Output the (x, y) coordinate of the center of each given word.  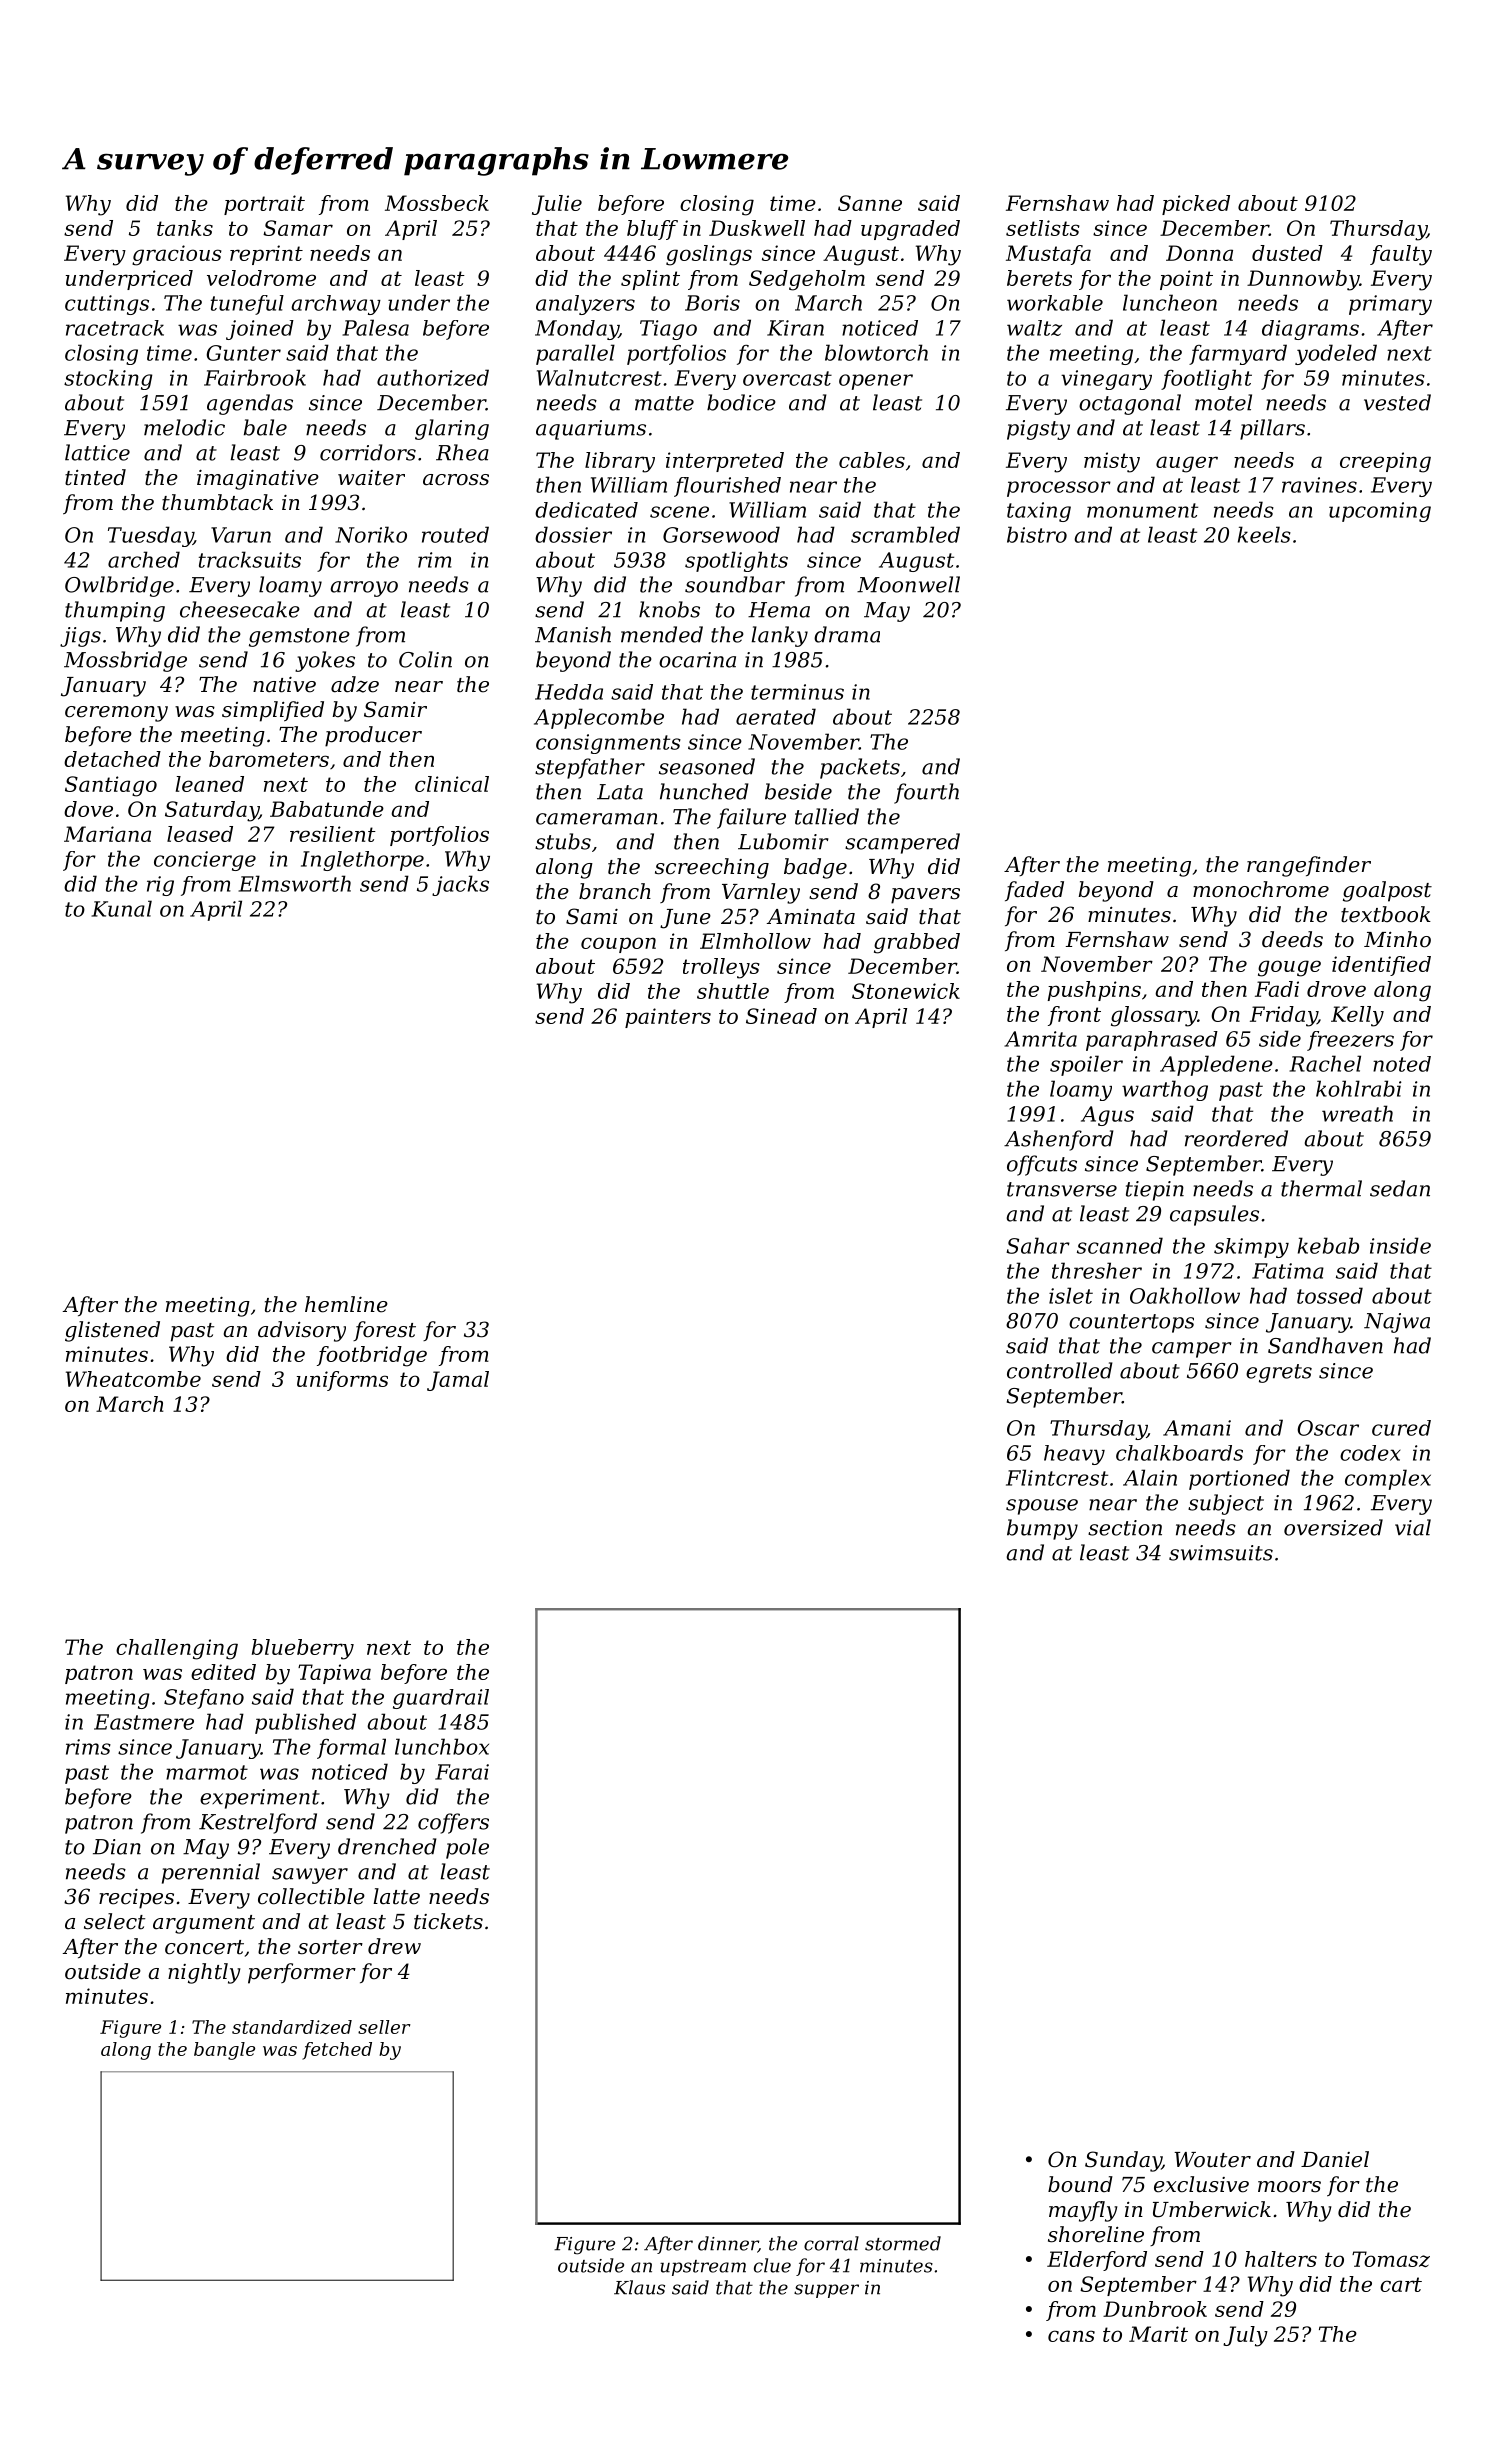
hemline (346, 1304)
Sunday (1123, 2161)
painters (668, 1018)
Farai (462, 1772)
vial (1413, 1527)
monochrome (1261, 889)
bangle (224, 2051)
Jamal (458, 1381)
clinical (452, 784)
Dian (117, 1847)
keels (1264, 534)
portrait (264, 205)
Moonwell (908, 584)
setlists (1043, 228)
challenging (177, 1649)
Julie (557, 205)
